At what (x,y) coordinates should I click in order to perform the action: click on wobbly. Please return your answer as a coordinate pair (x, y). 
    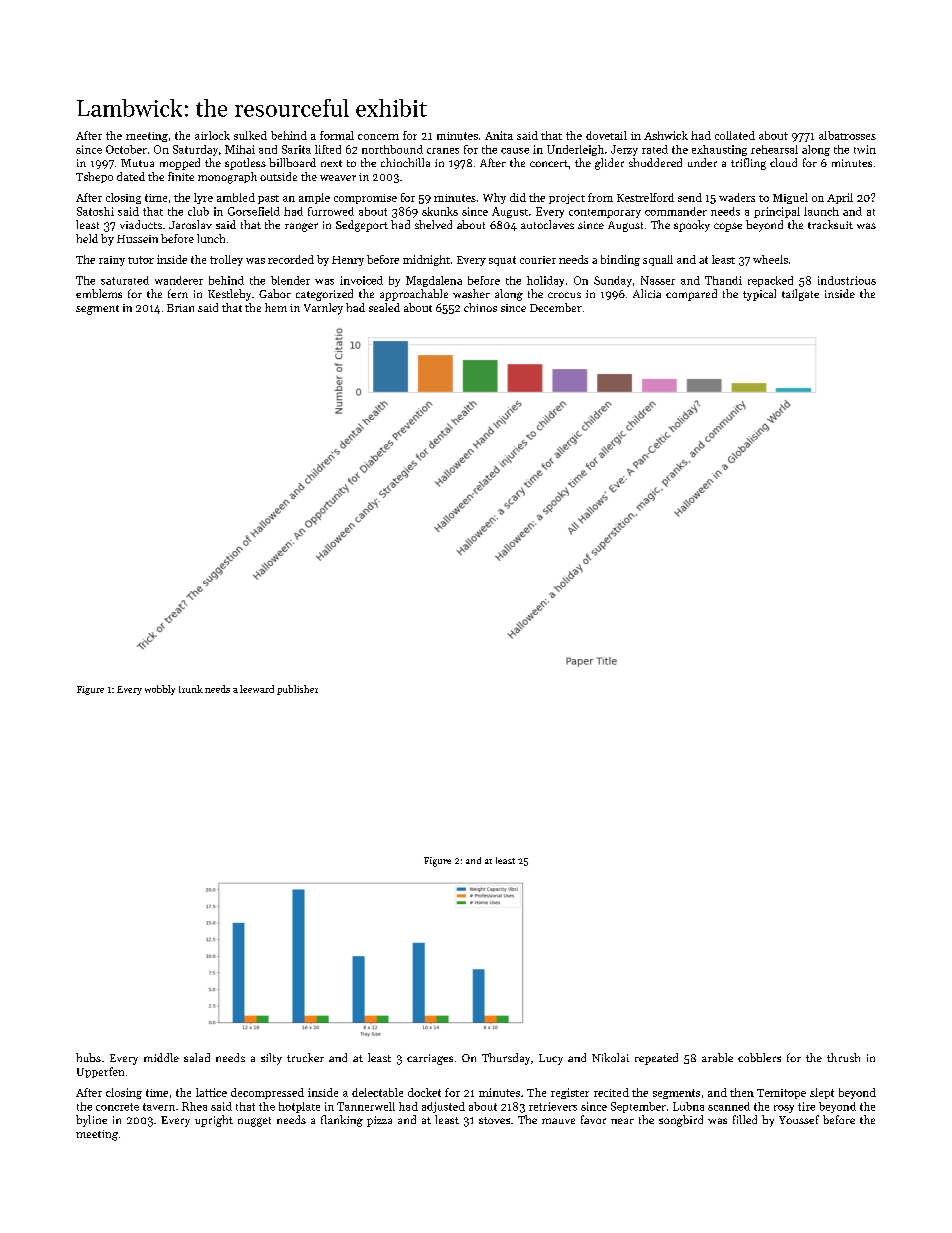
    Looking at the image, I should click on (160, 690).
